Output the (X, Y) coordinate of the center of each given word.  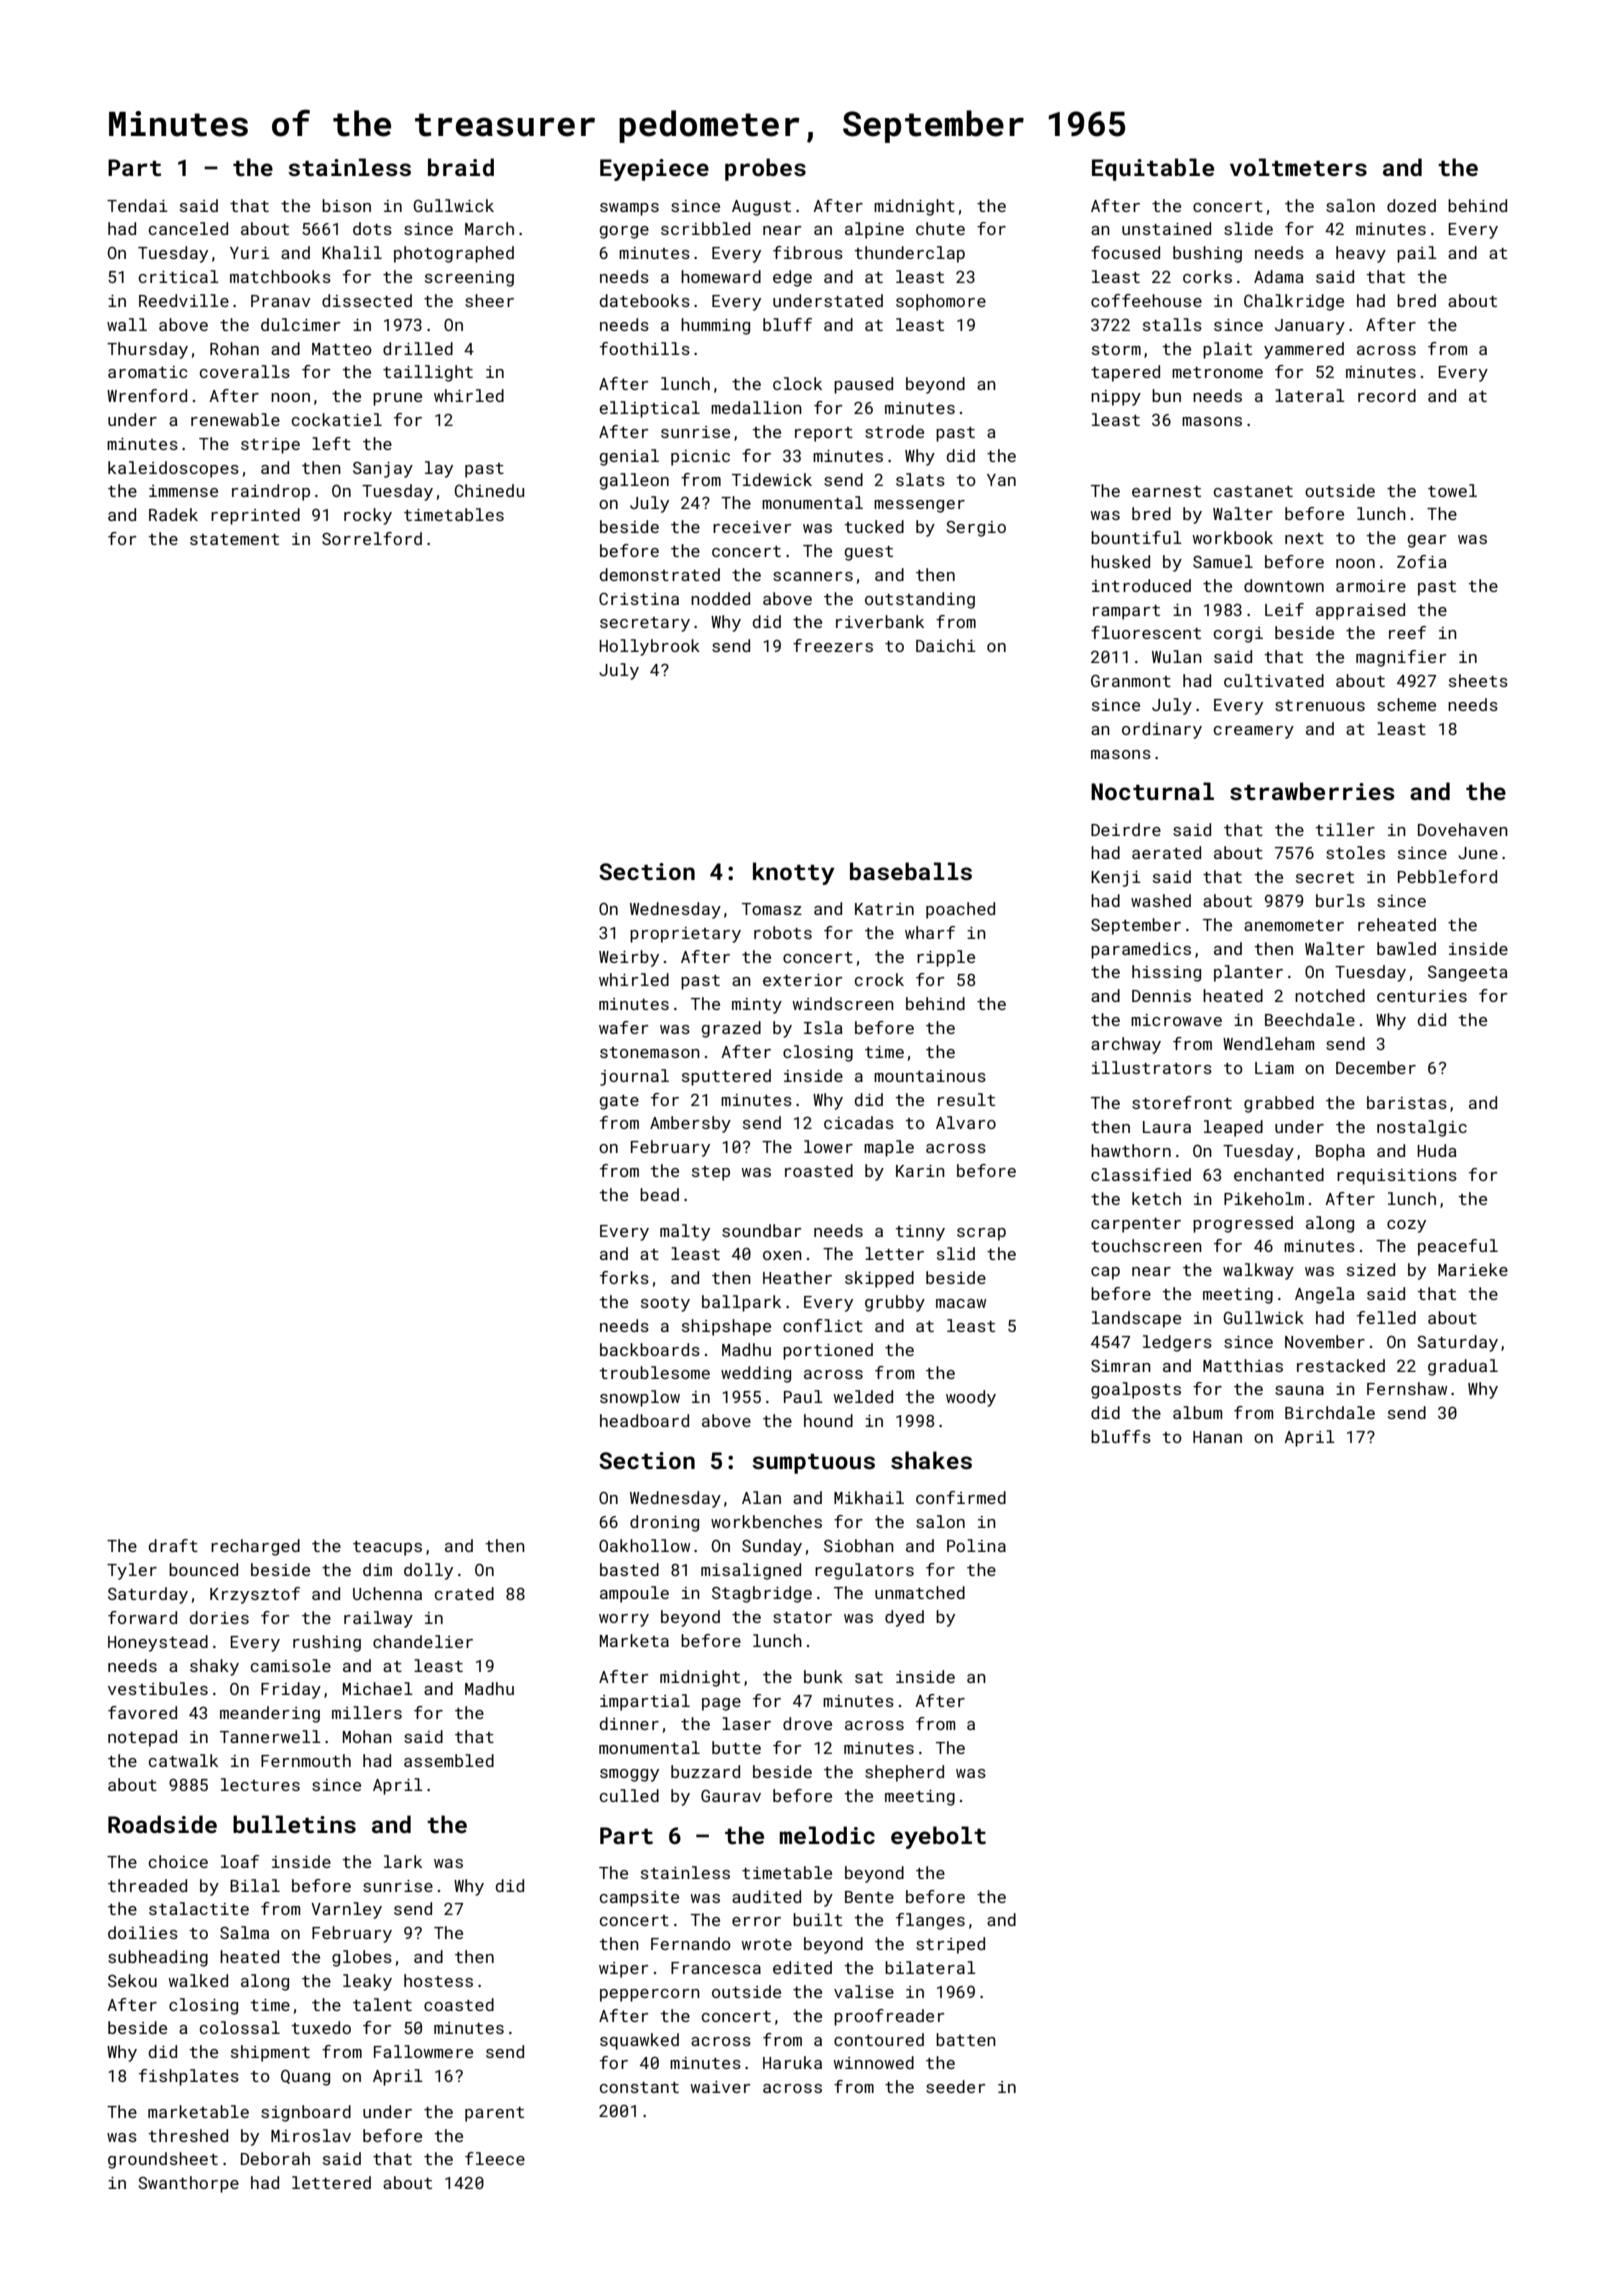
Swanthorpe (188, 2184)
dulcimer (301, 324)
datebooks (644, 300)
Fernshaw (1407, 1388)
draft (173, 1545)
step (711, 1173)
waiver (720, 2087)
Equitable (1153, 169)
